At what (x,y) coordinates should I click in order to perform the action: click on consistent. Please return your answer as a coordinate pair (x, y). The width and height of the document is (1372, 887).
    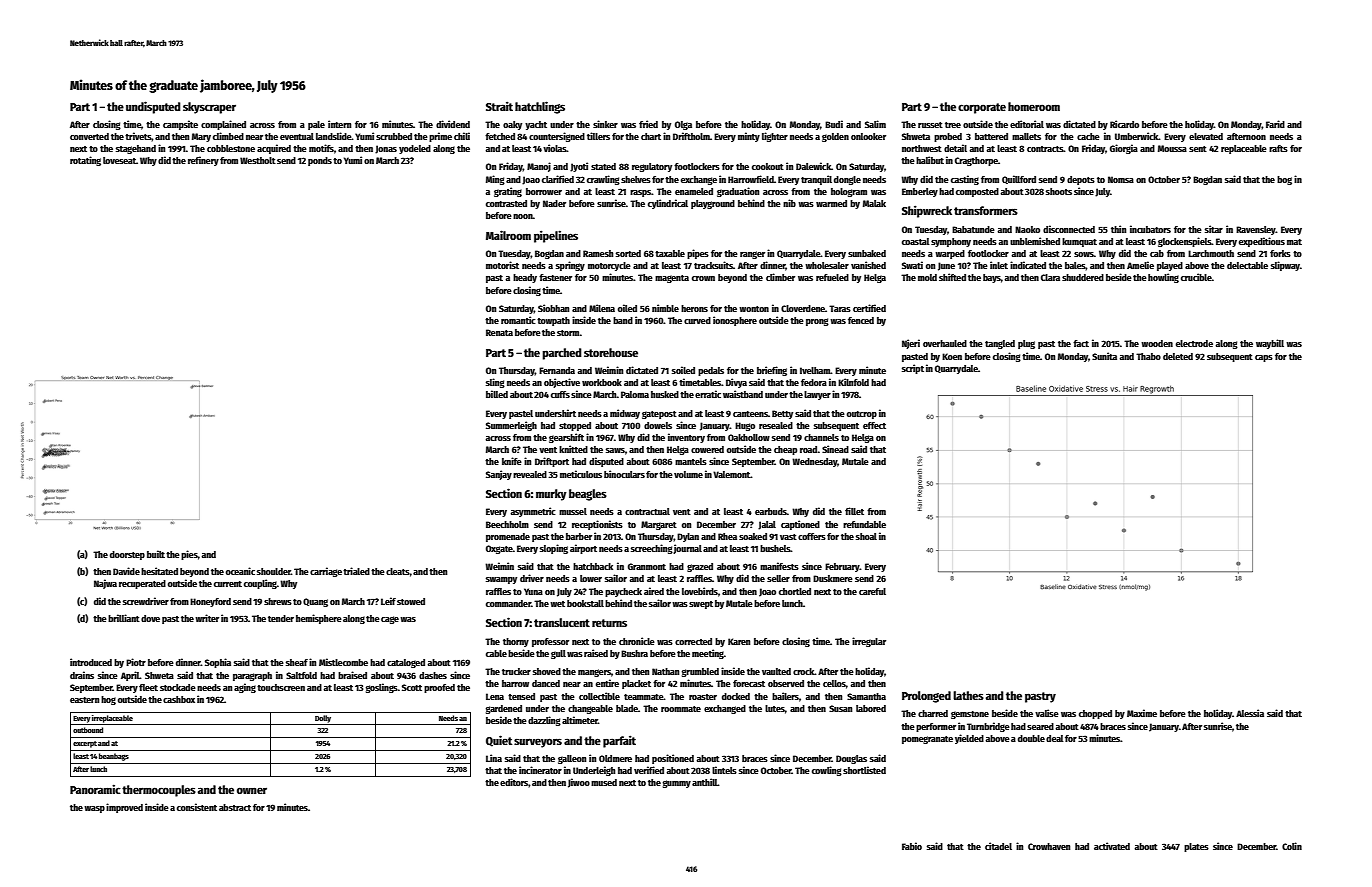
    Looking at the image, I should click on (197, 807).
